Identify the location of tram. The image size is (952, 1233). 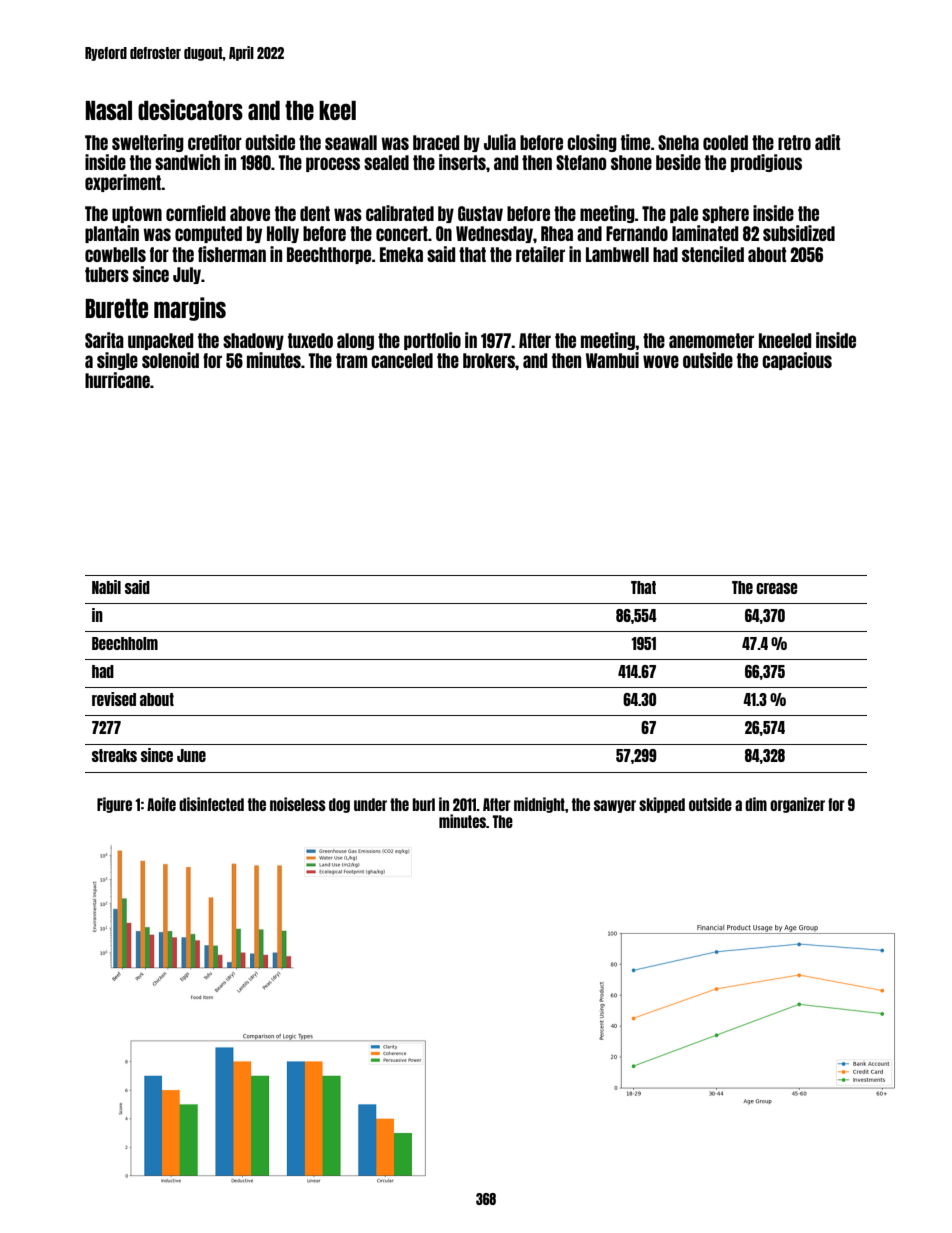
(351, 360).
